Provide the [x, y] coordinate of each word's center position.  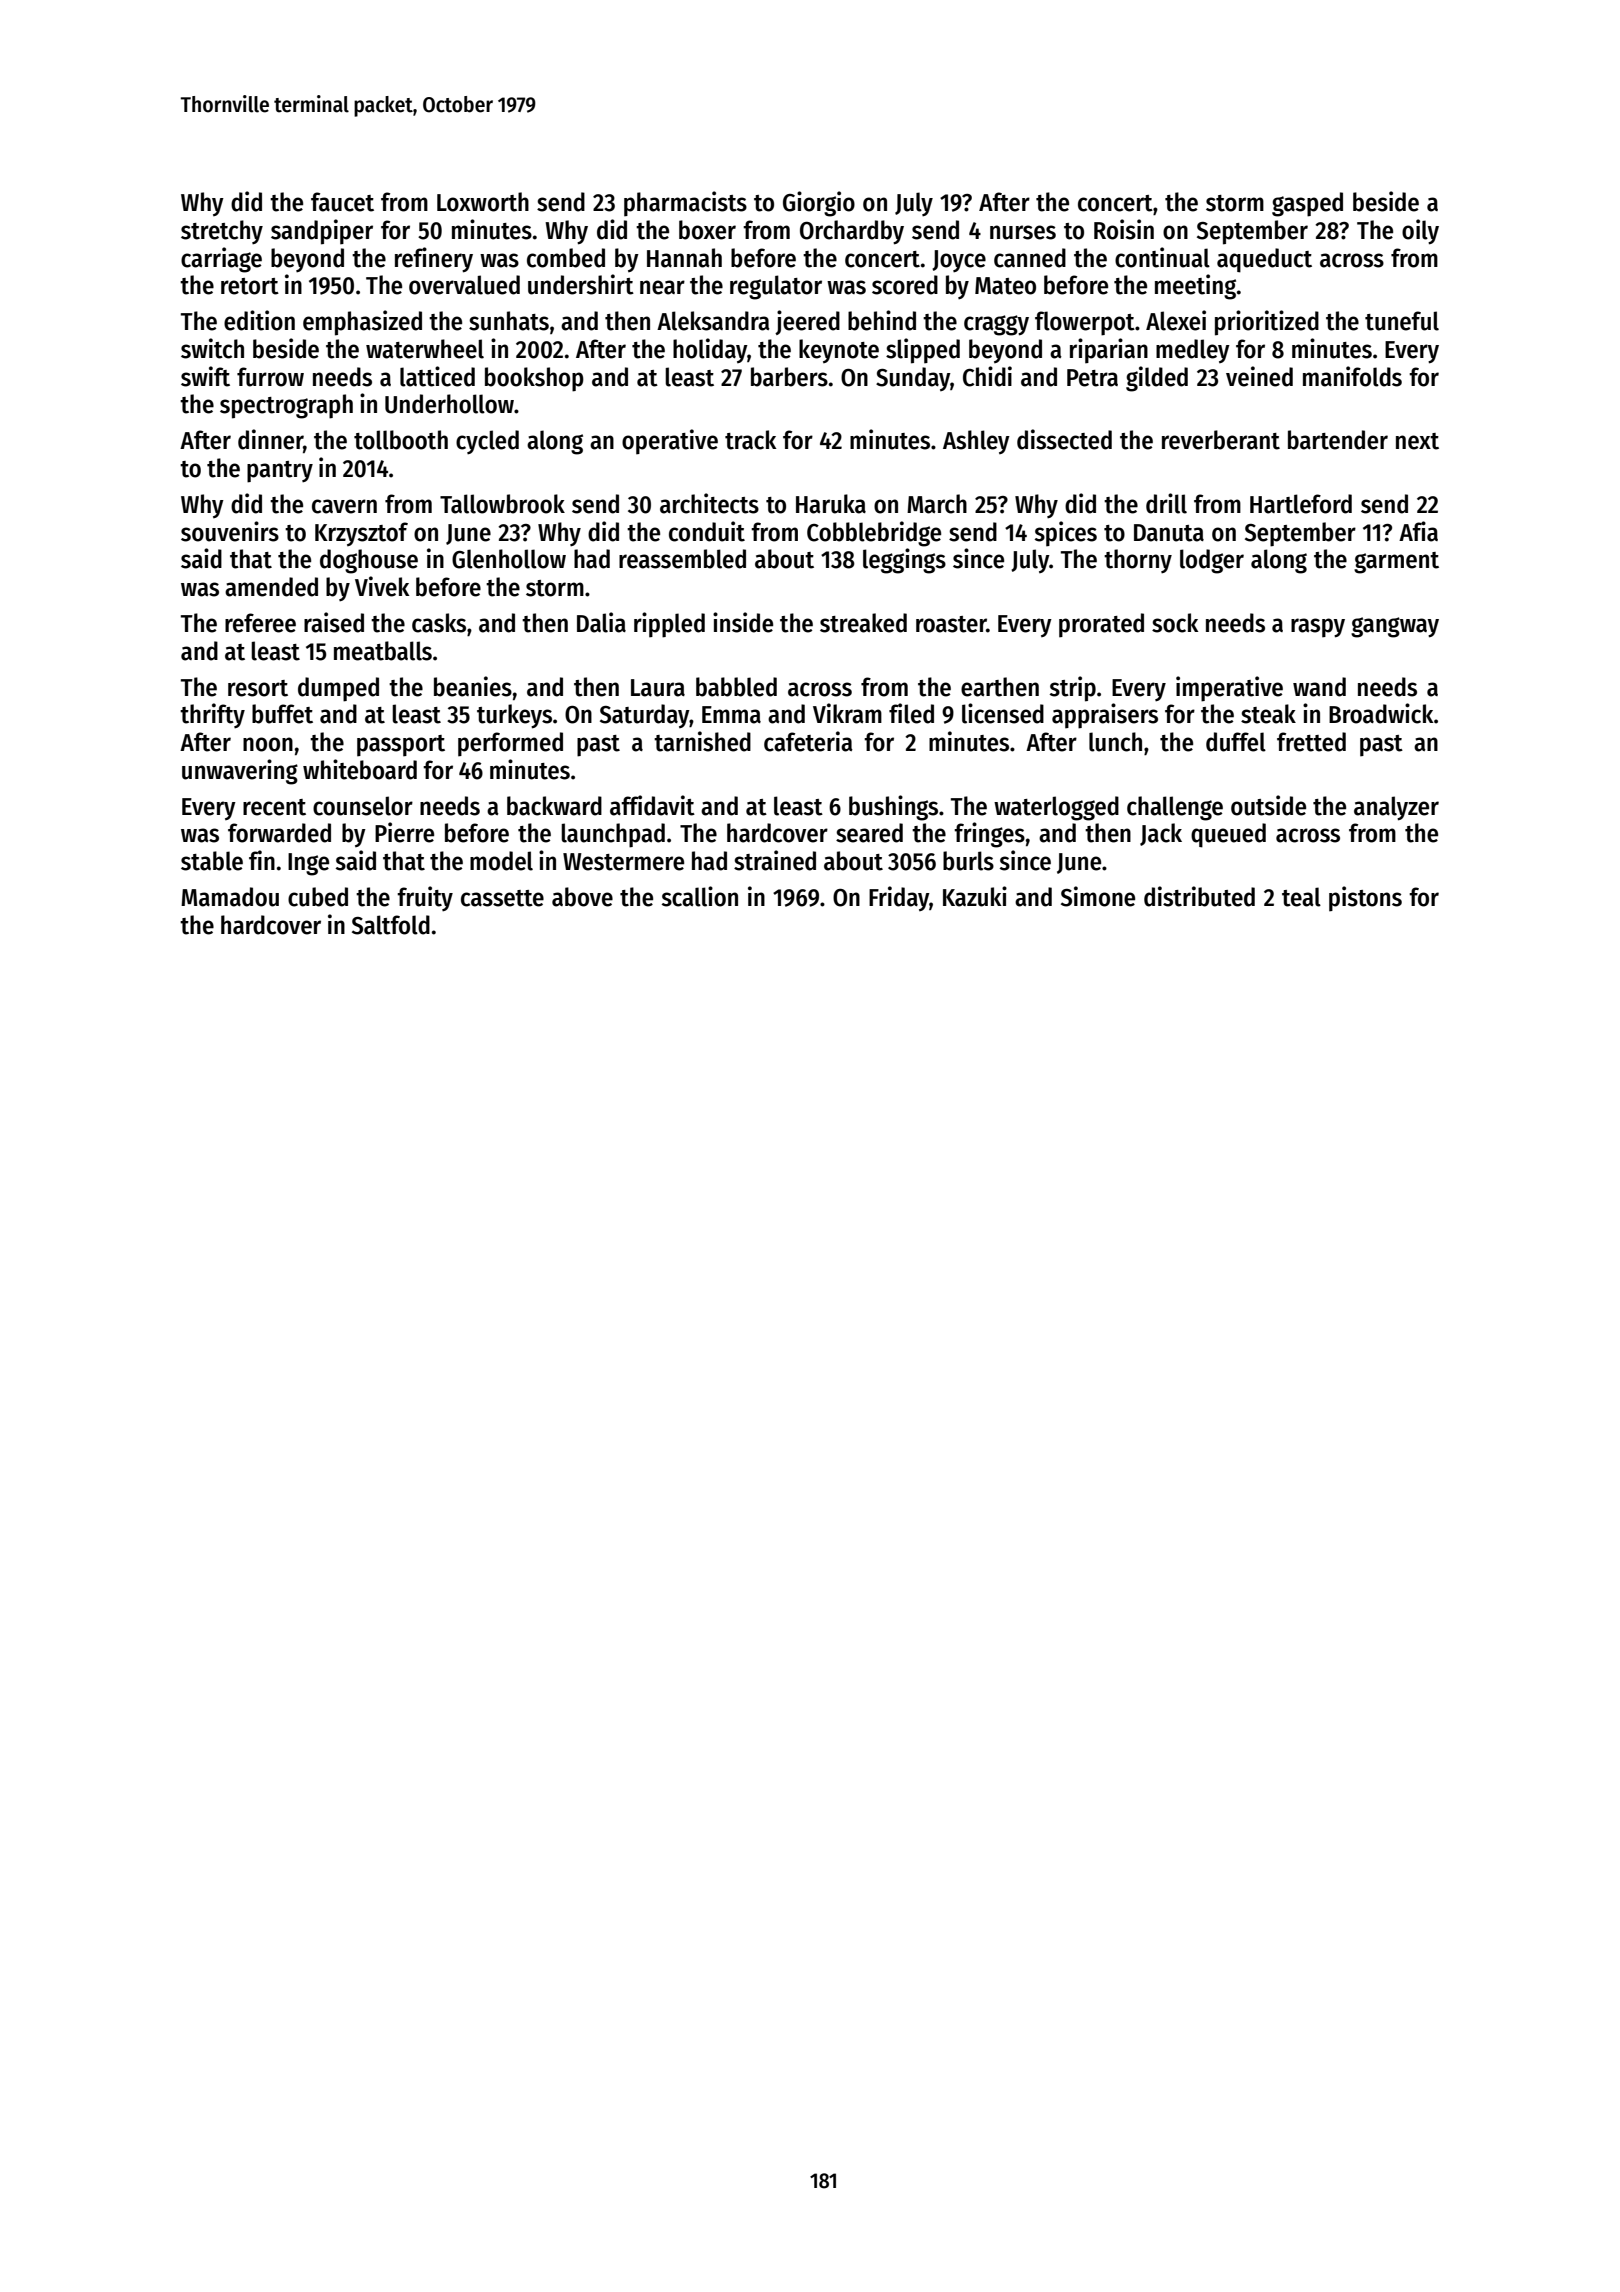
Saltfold [391, 925]
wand [1319, 687]
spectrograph [286, 406]
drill [1166, 503]
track [750, 440]
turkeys [514, 716]
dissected [1064, 439]
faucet [342, 202]
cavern [344, 506]
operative [670, 442]
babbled [736, 687]
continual [1162, 257]
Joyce [959, 261]
